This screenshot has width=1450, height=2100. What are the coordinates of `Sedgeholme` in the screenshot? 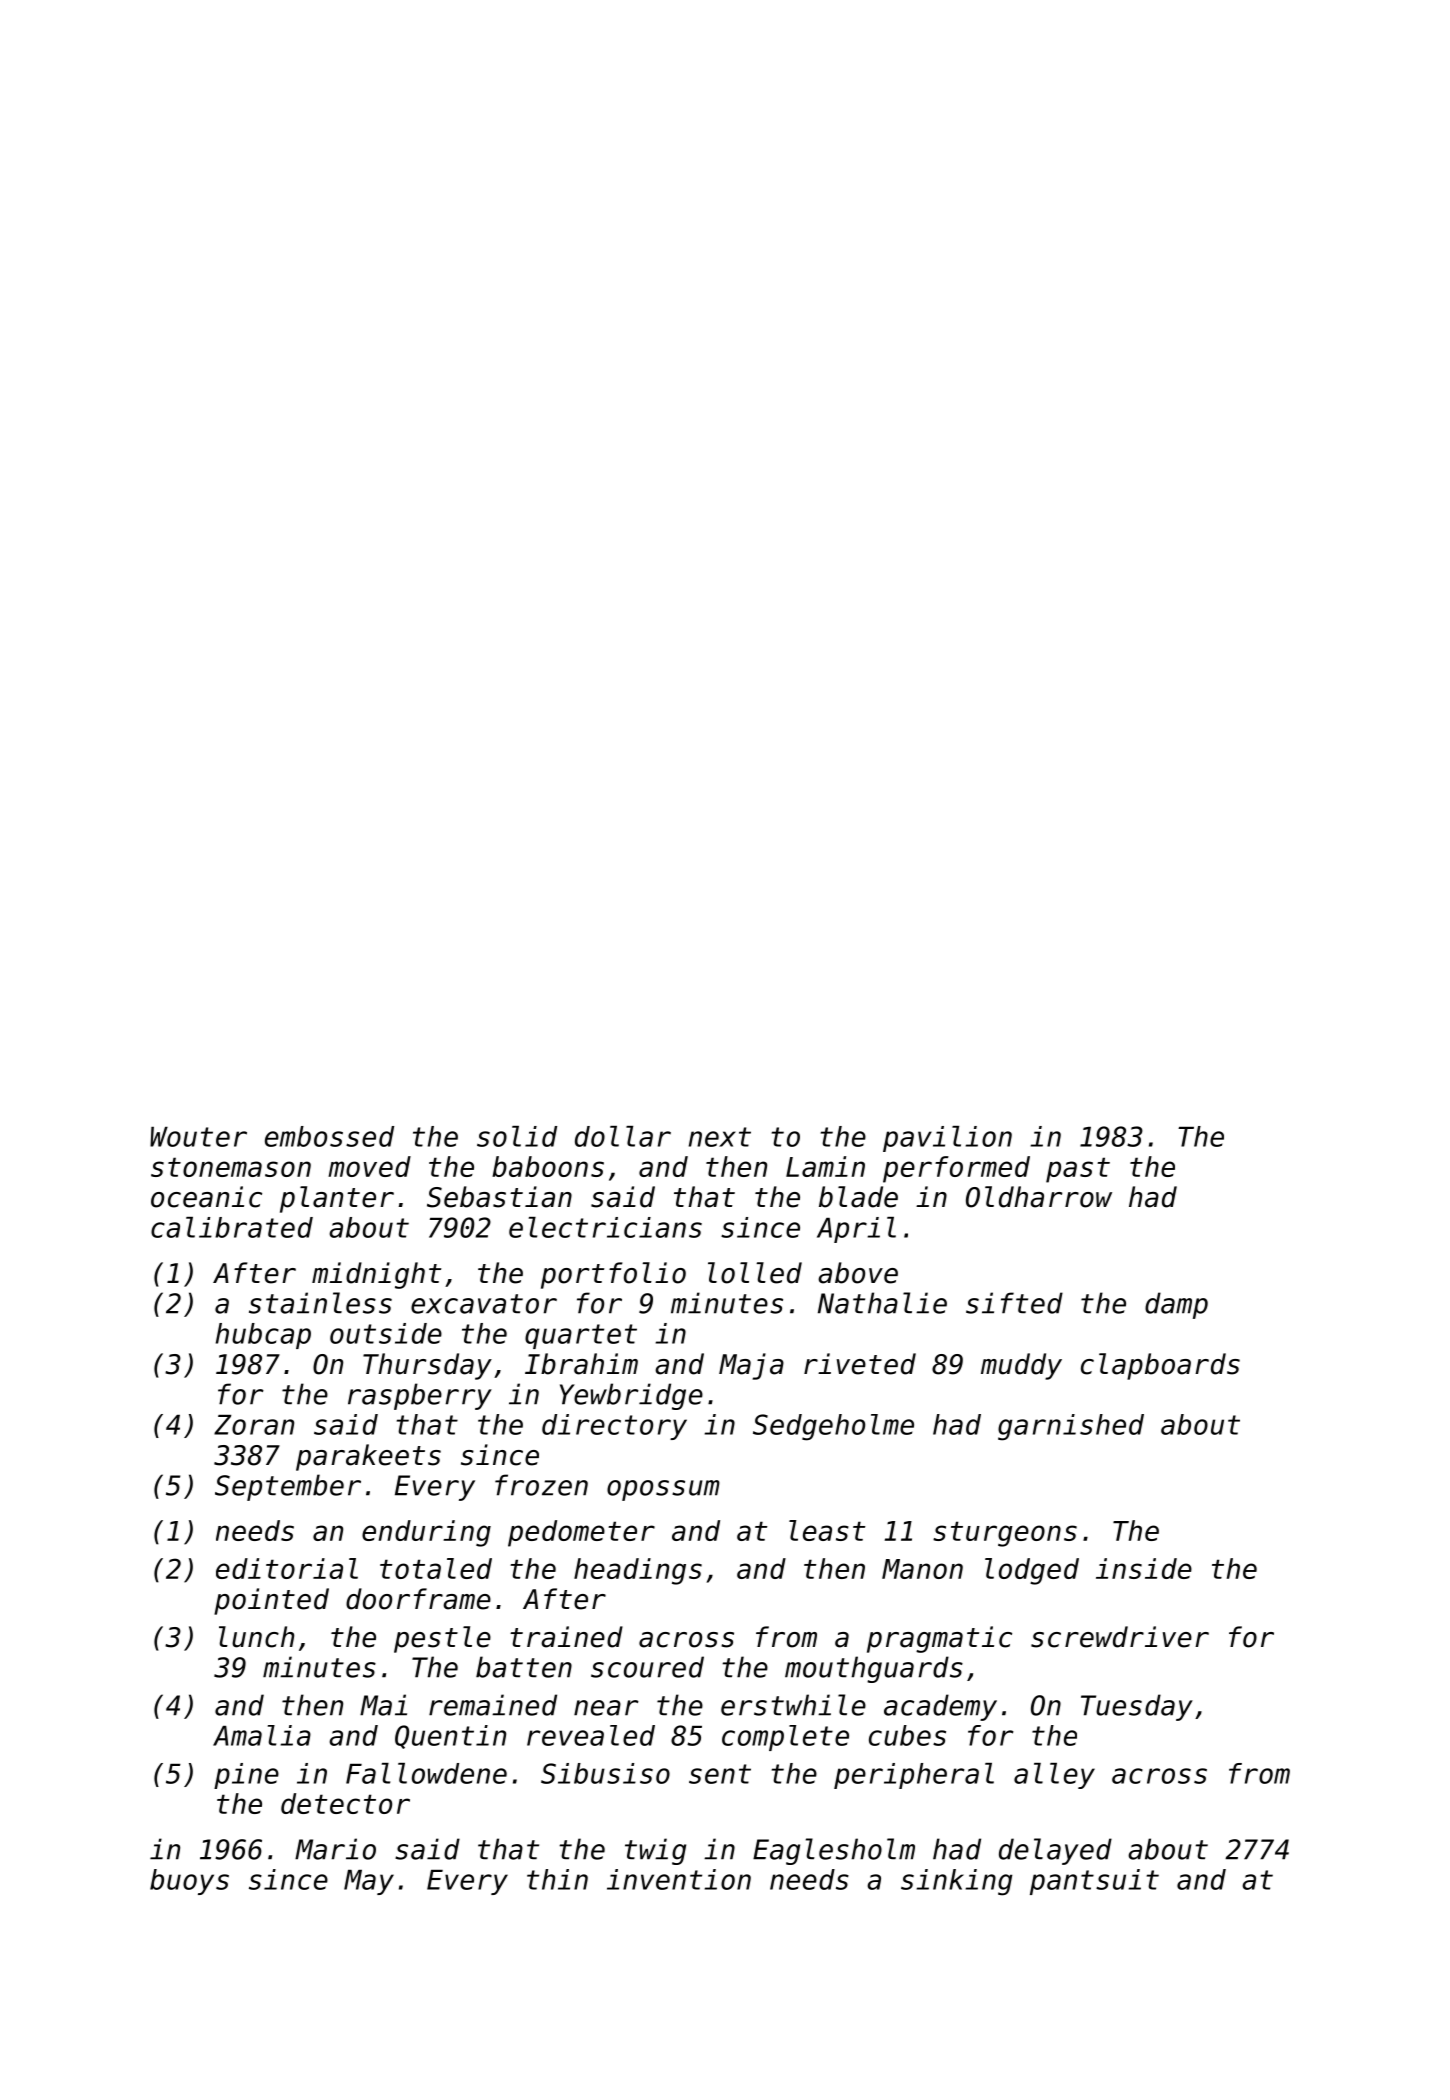 It's located at (833, 1427).
